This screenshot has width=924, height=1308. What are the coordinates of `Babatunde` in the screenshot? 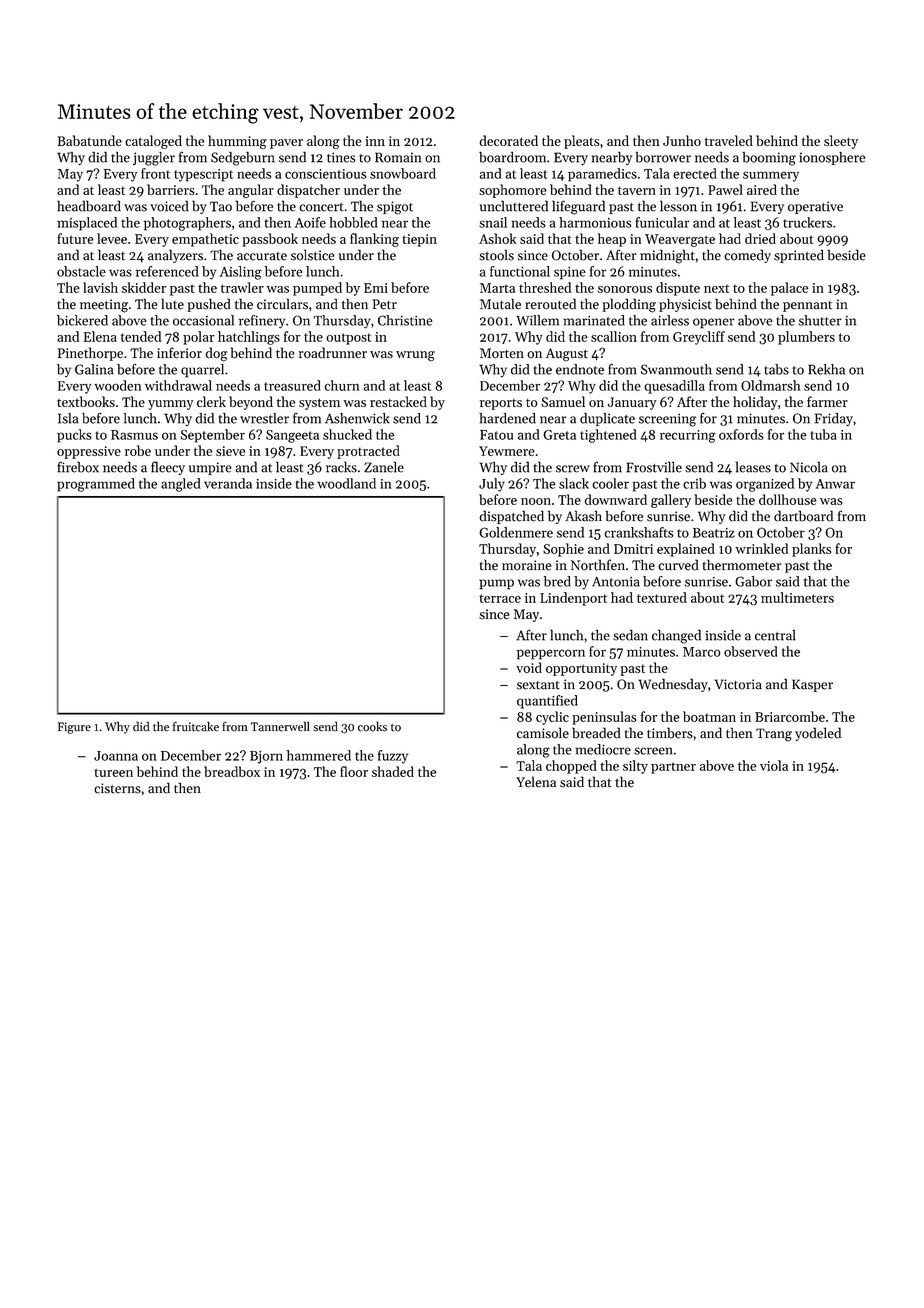 It's located at (89, 140).
